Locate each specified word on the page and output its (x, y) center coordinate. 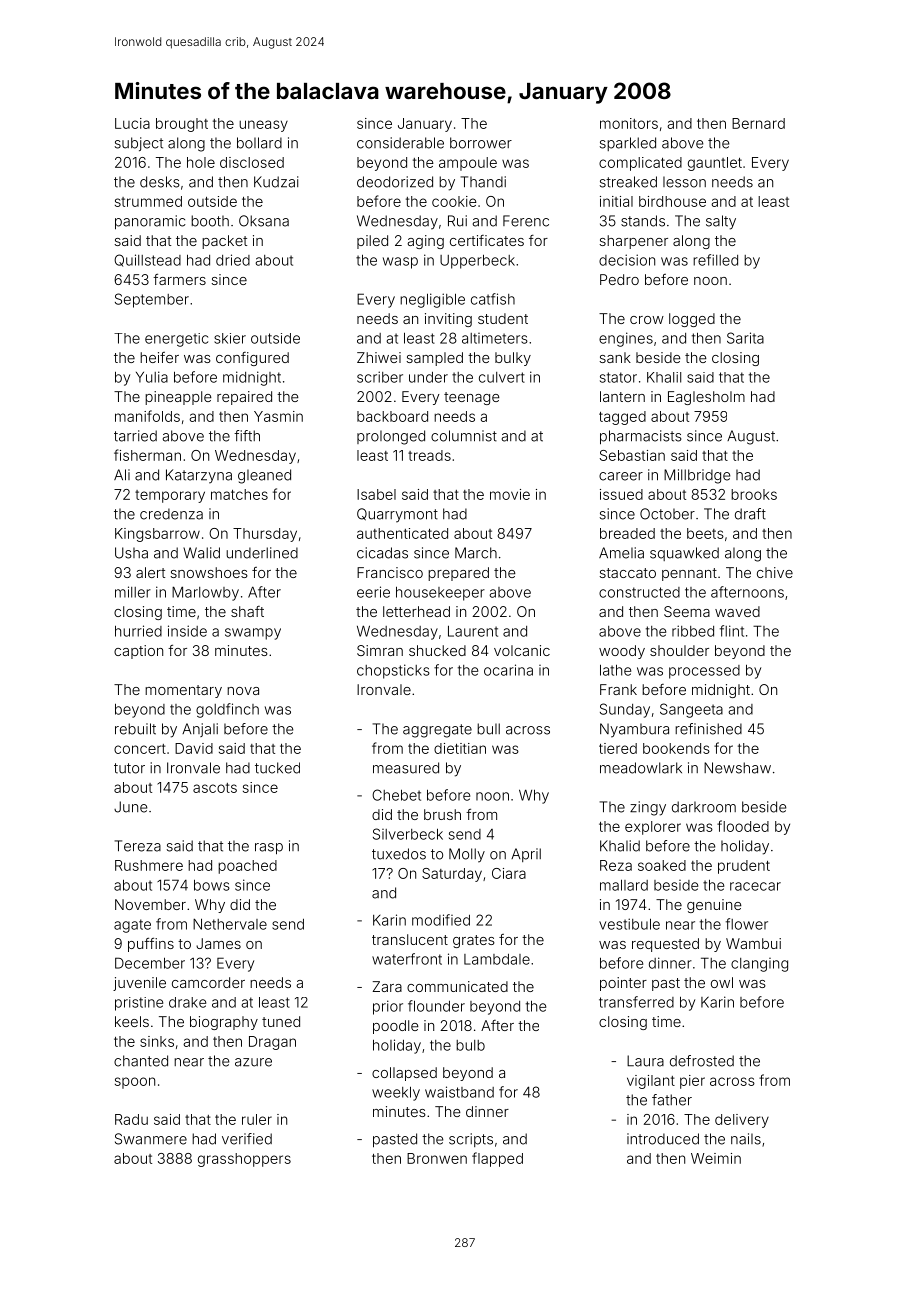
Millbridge (697, 476)
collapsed (404, 1074)
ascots (215, 788)
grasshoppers (244, 1160)
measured (406, 768)
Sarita (745, 338)
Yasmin (278, 416)
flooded (743, 826)
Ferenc (526, 221)
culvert (502, 377)
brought (182, 125)
